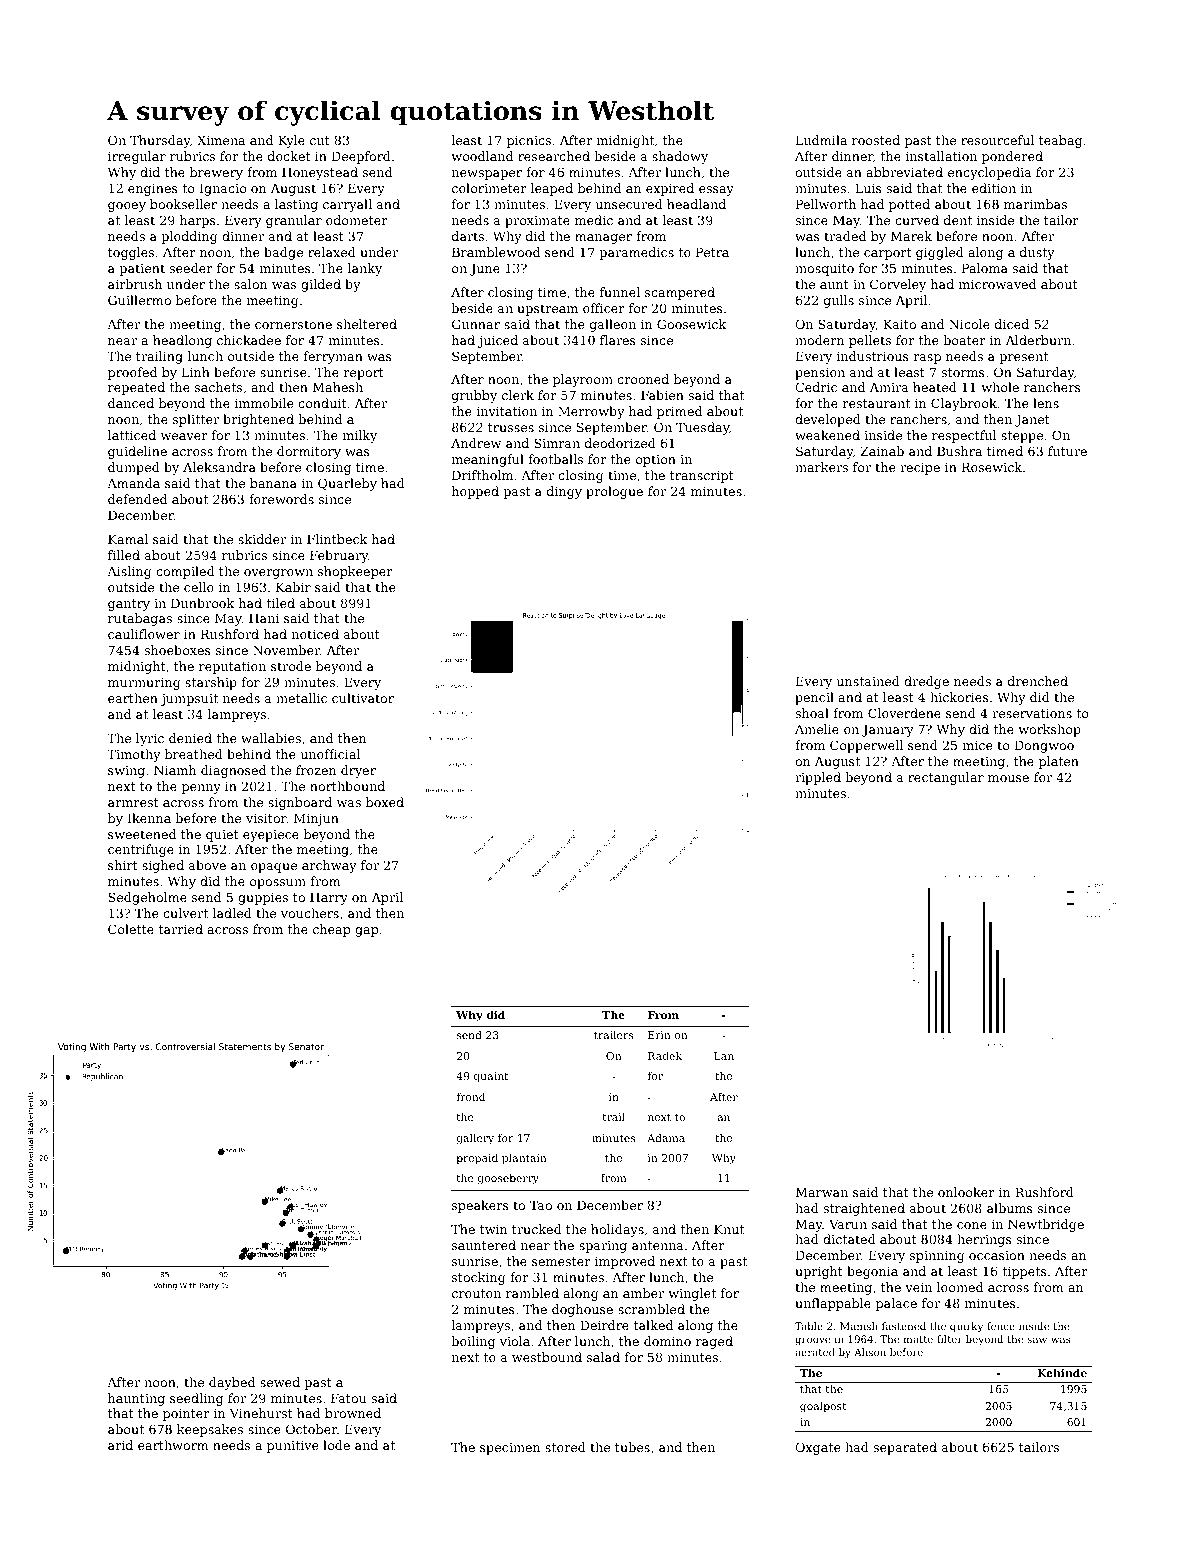  What do you see at coordinates (137, 499) in the image?
I see `defended` at bounding box center [137, 499].
